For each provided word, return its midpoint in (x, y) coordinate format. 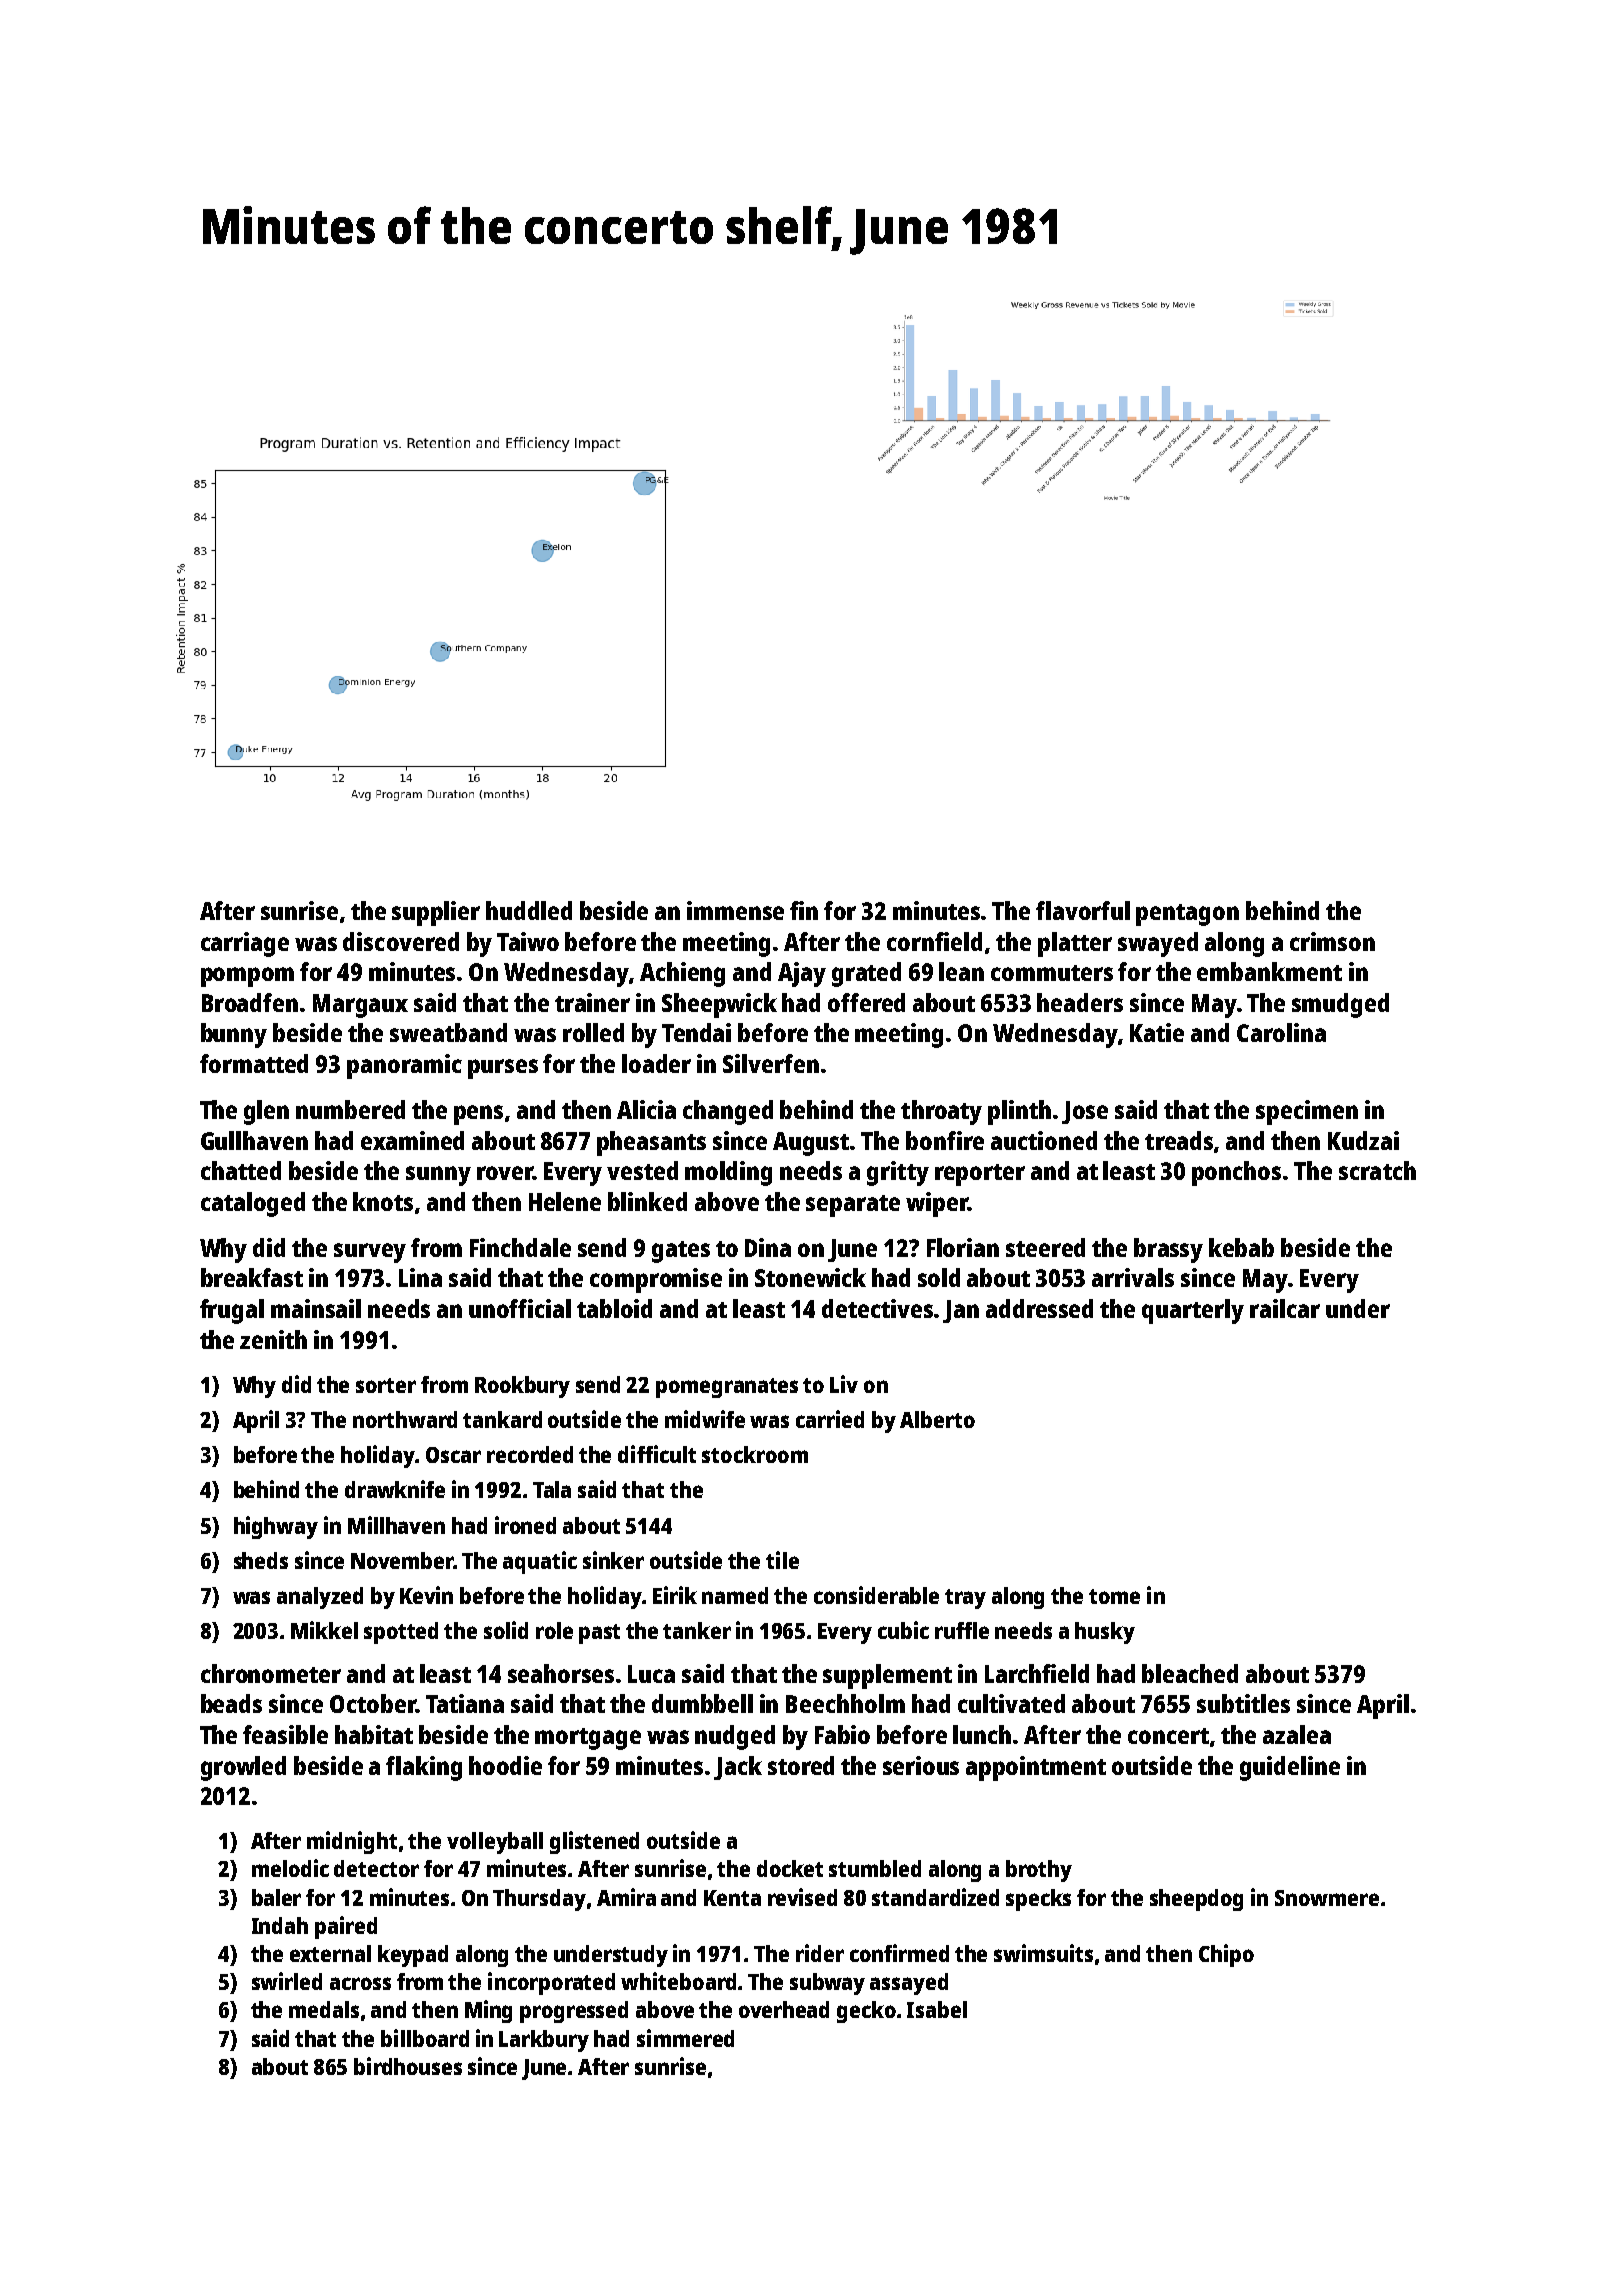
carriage (245, 944)
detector (376, 1868)
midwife (705, 1419)
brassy (1168, 1250)
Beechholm (845, 1703)
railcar (1285, 1308)
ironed (525, 1525)
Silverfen (771, 1063)
